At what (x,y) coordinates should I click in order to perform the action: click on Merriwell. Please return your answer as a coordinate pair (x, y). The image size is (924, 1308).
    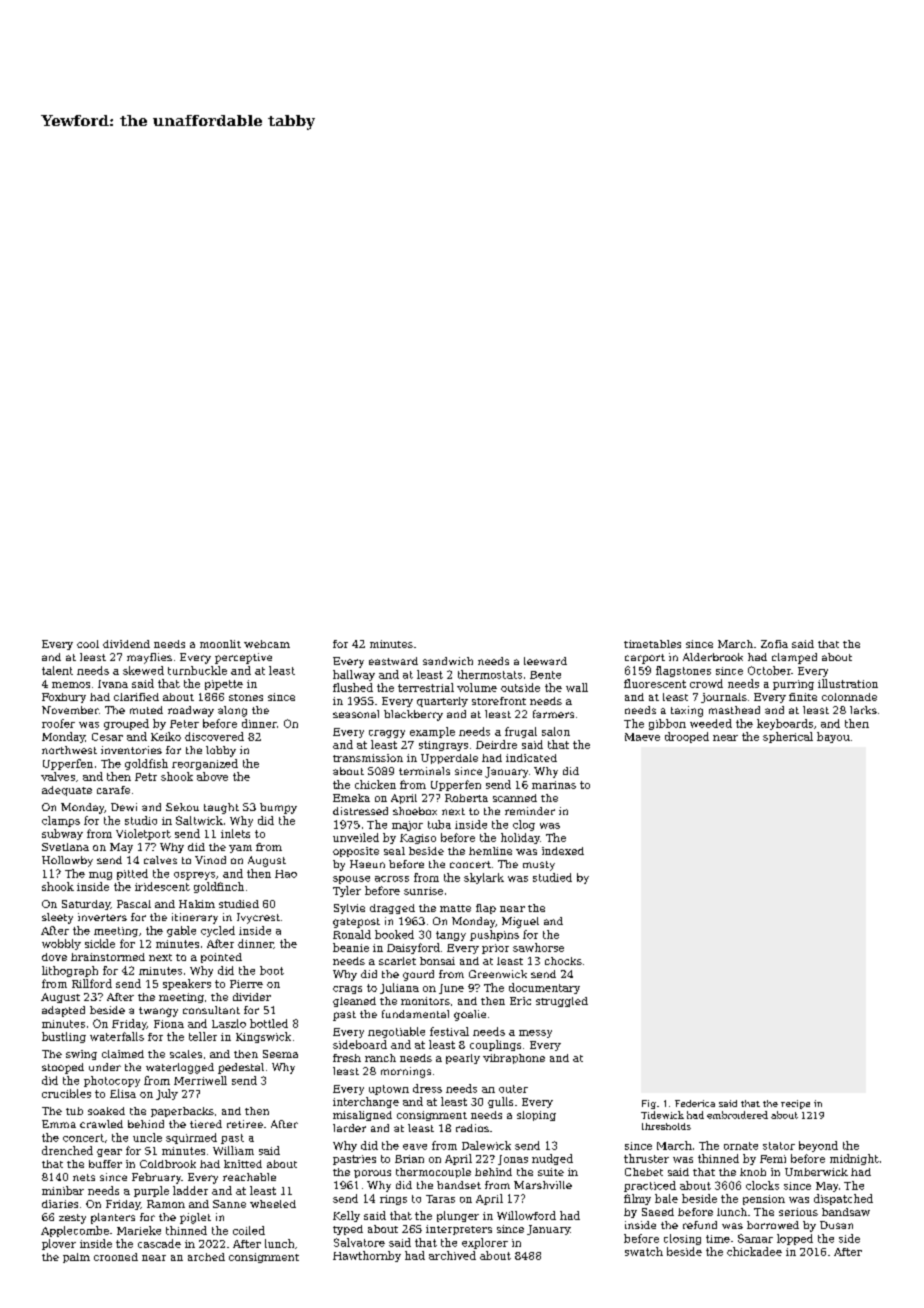
    Looking at the image, I should click on (200, 1080).
